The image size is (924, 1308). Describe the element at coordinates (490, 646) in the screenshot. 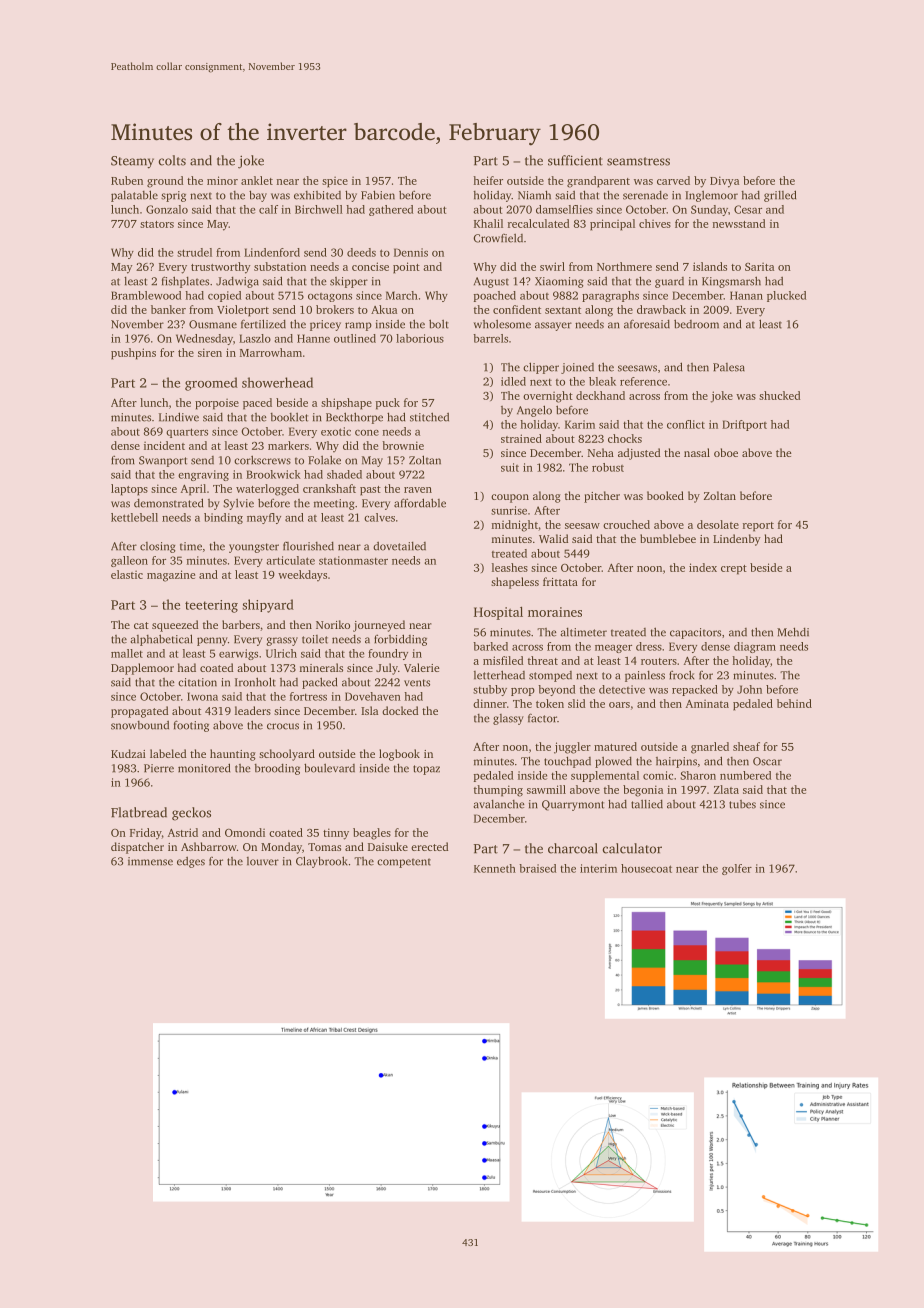

I see `barked` at that location.
